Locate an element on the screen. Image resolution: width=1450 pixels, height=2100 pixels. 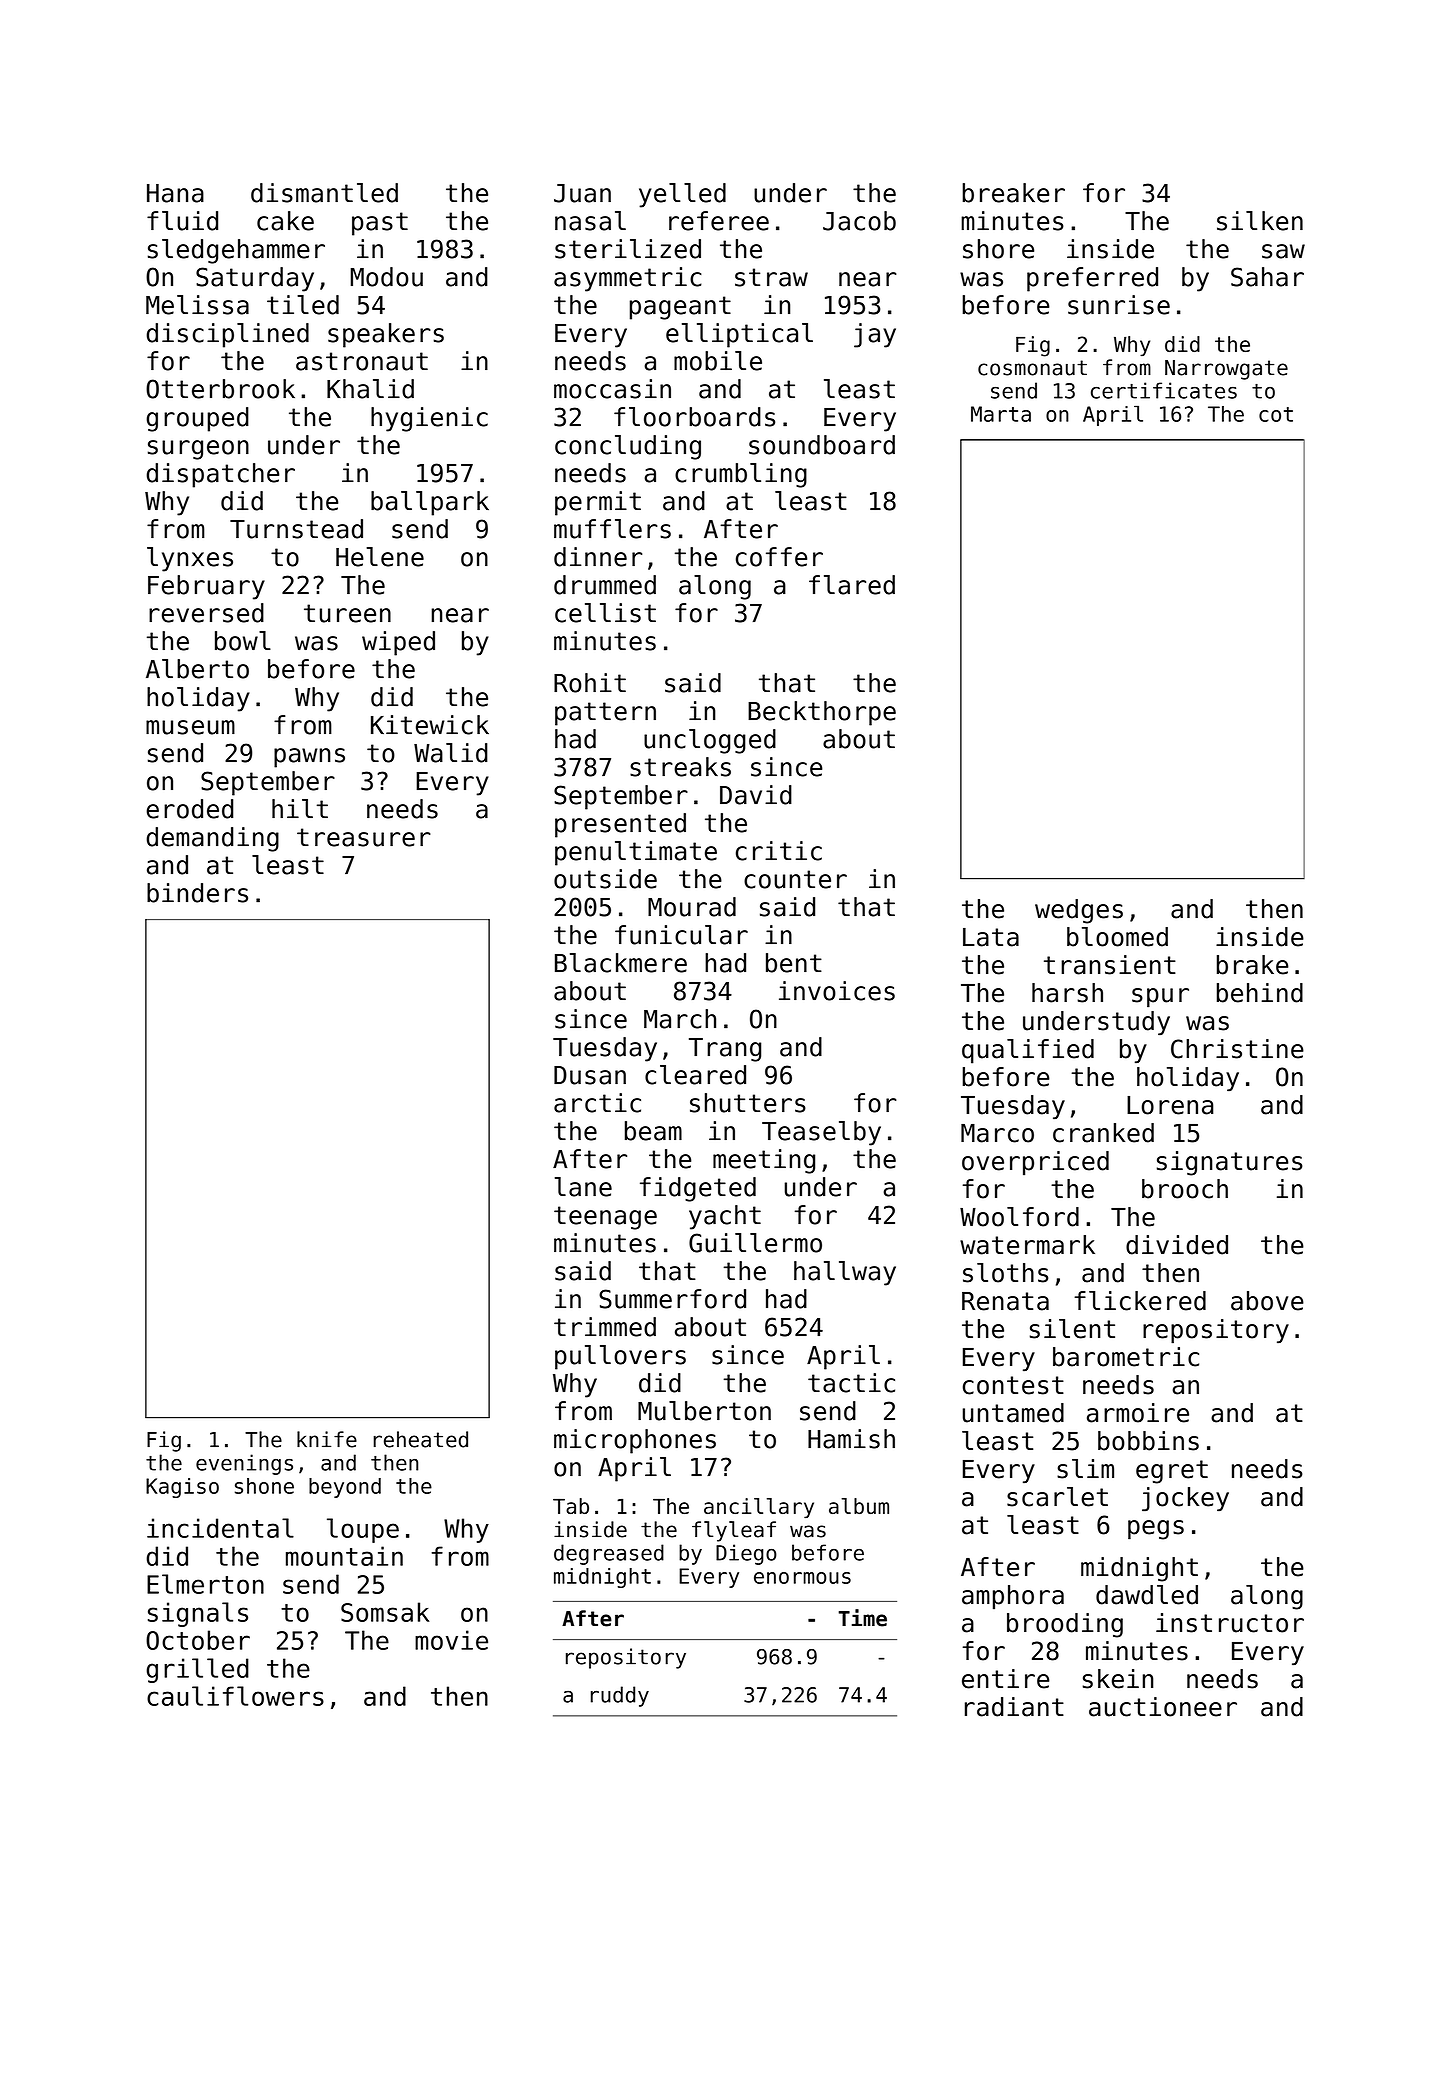
Turnstead is located at coordinates (296, 529).
